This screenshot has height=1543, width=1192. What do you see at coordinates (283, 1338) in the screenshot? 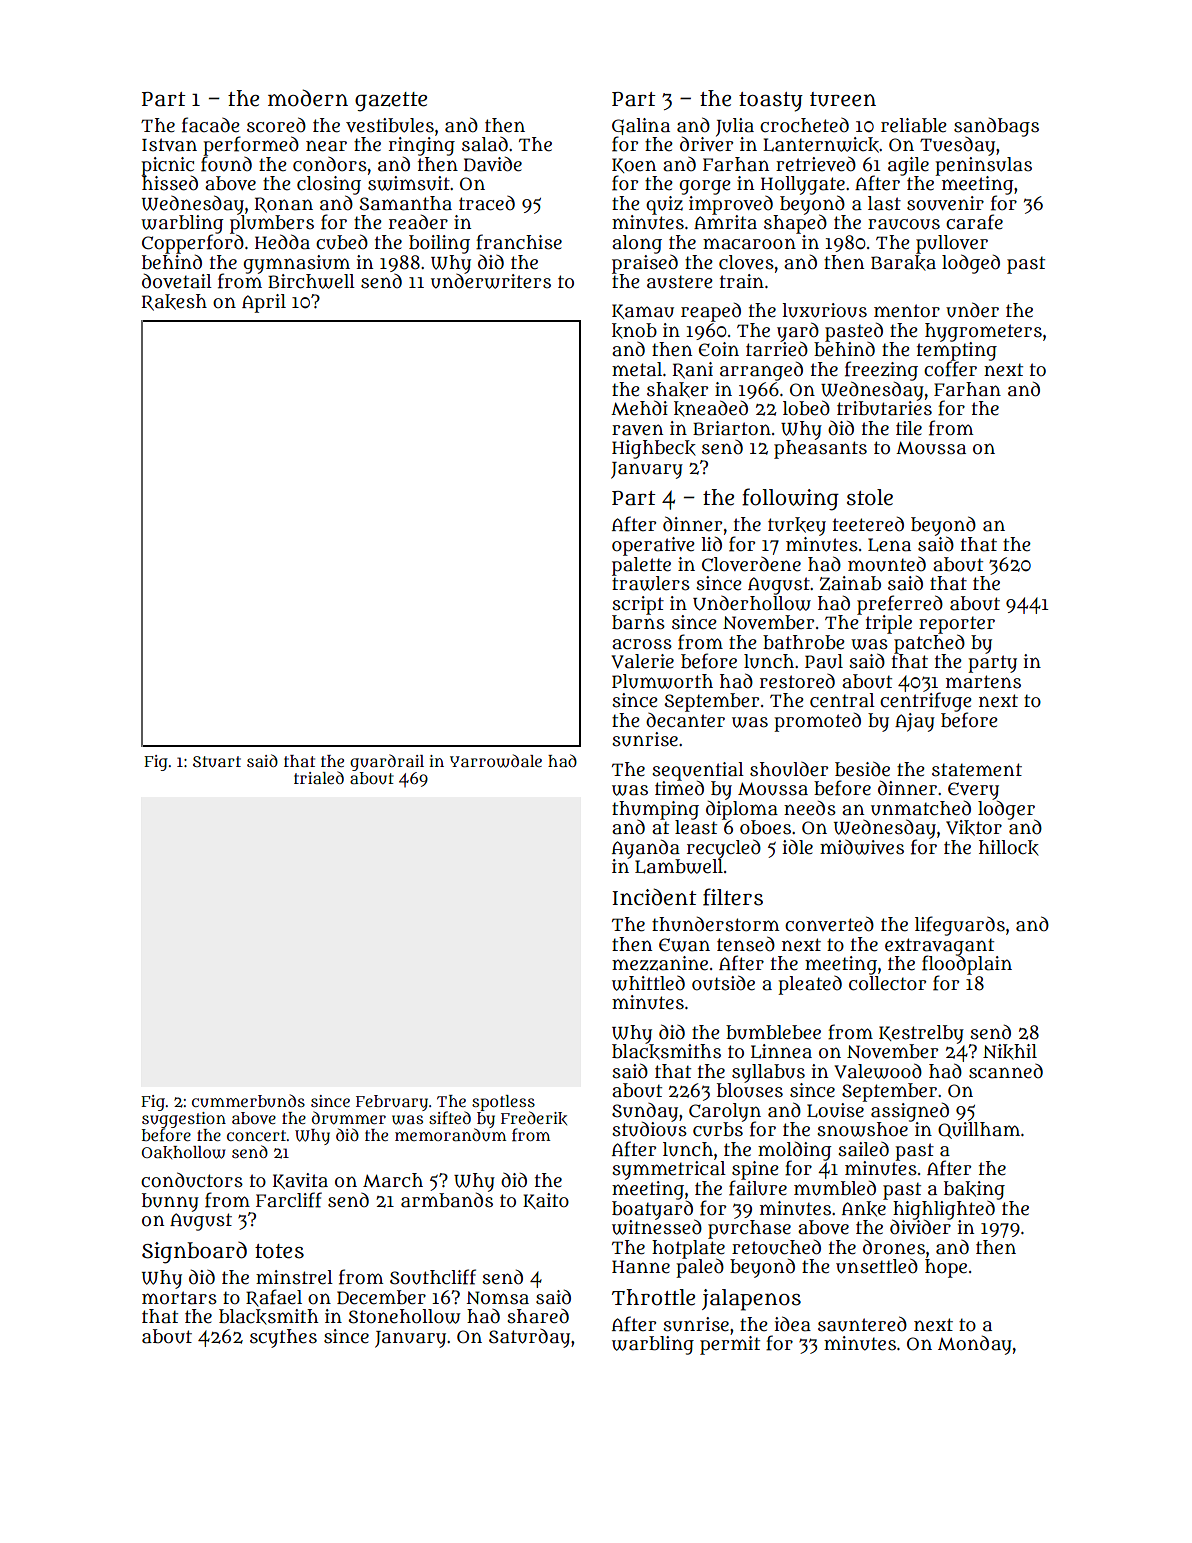
I see `scythes` at bounding box center [283, 1338].
